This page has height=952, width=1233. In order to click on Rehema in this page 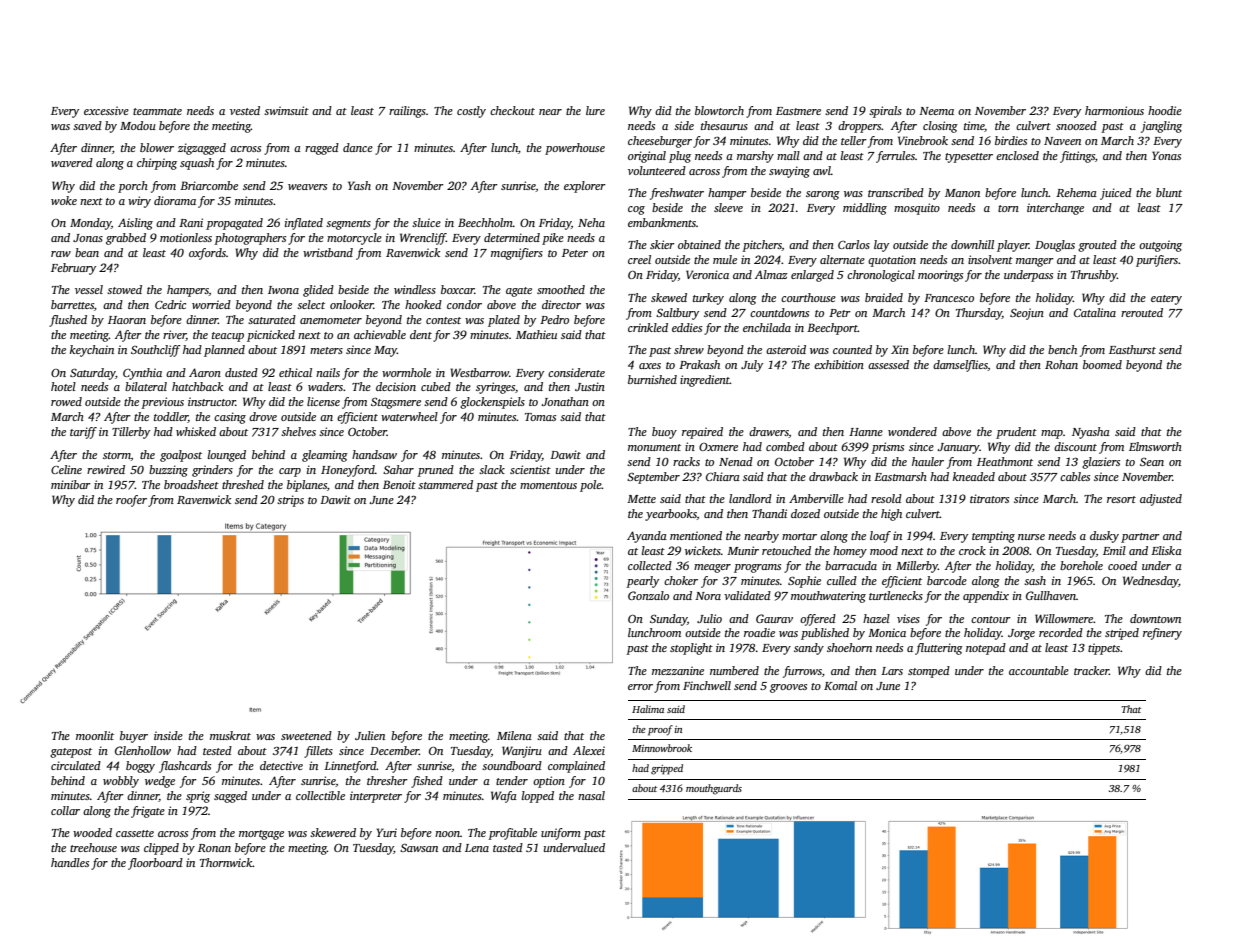, I will do `click(1076, 192)`.
